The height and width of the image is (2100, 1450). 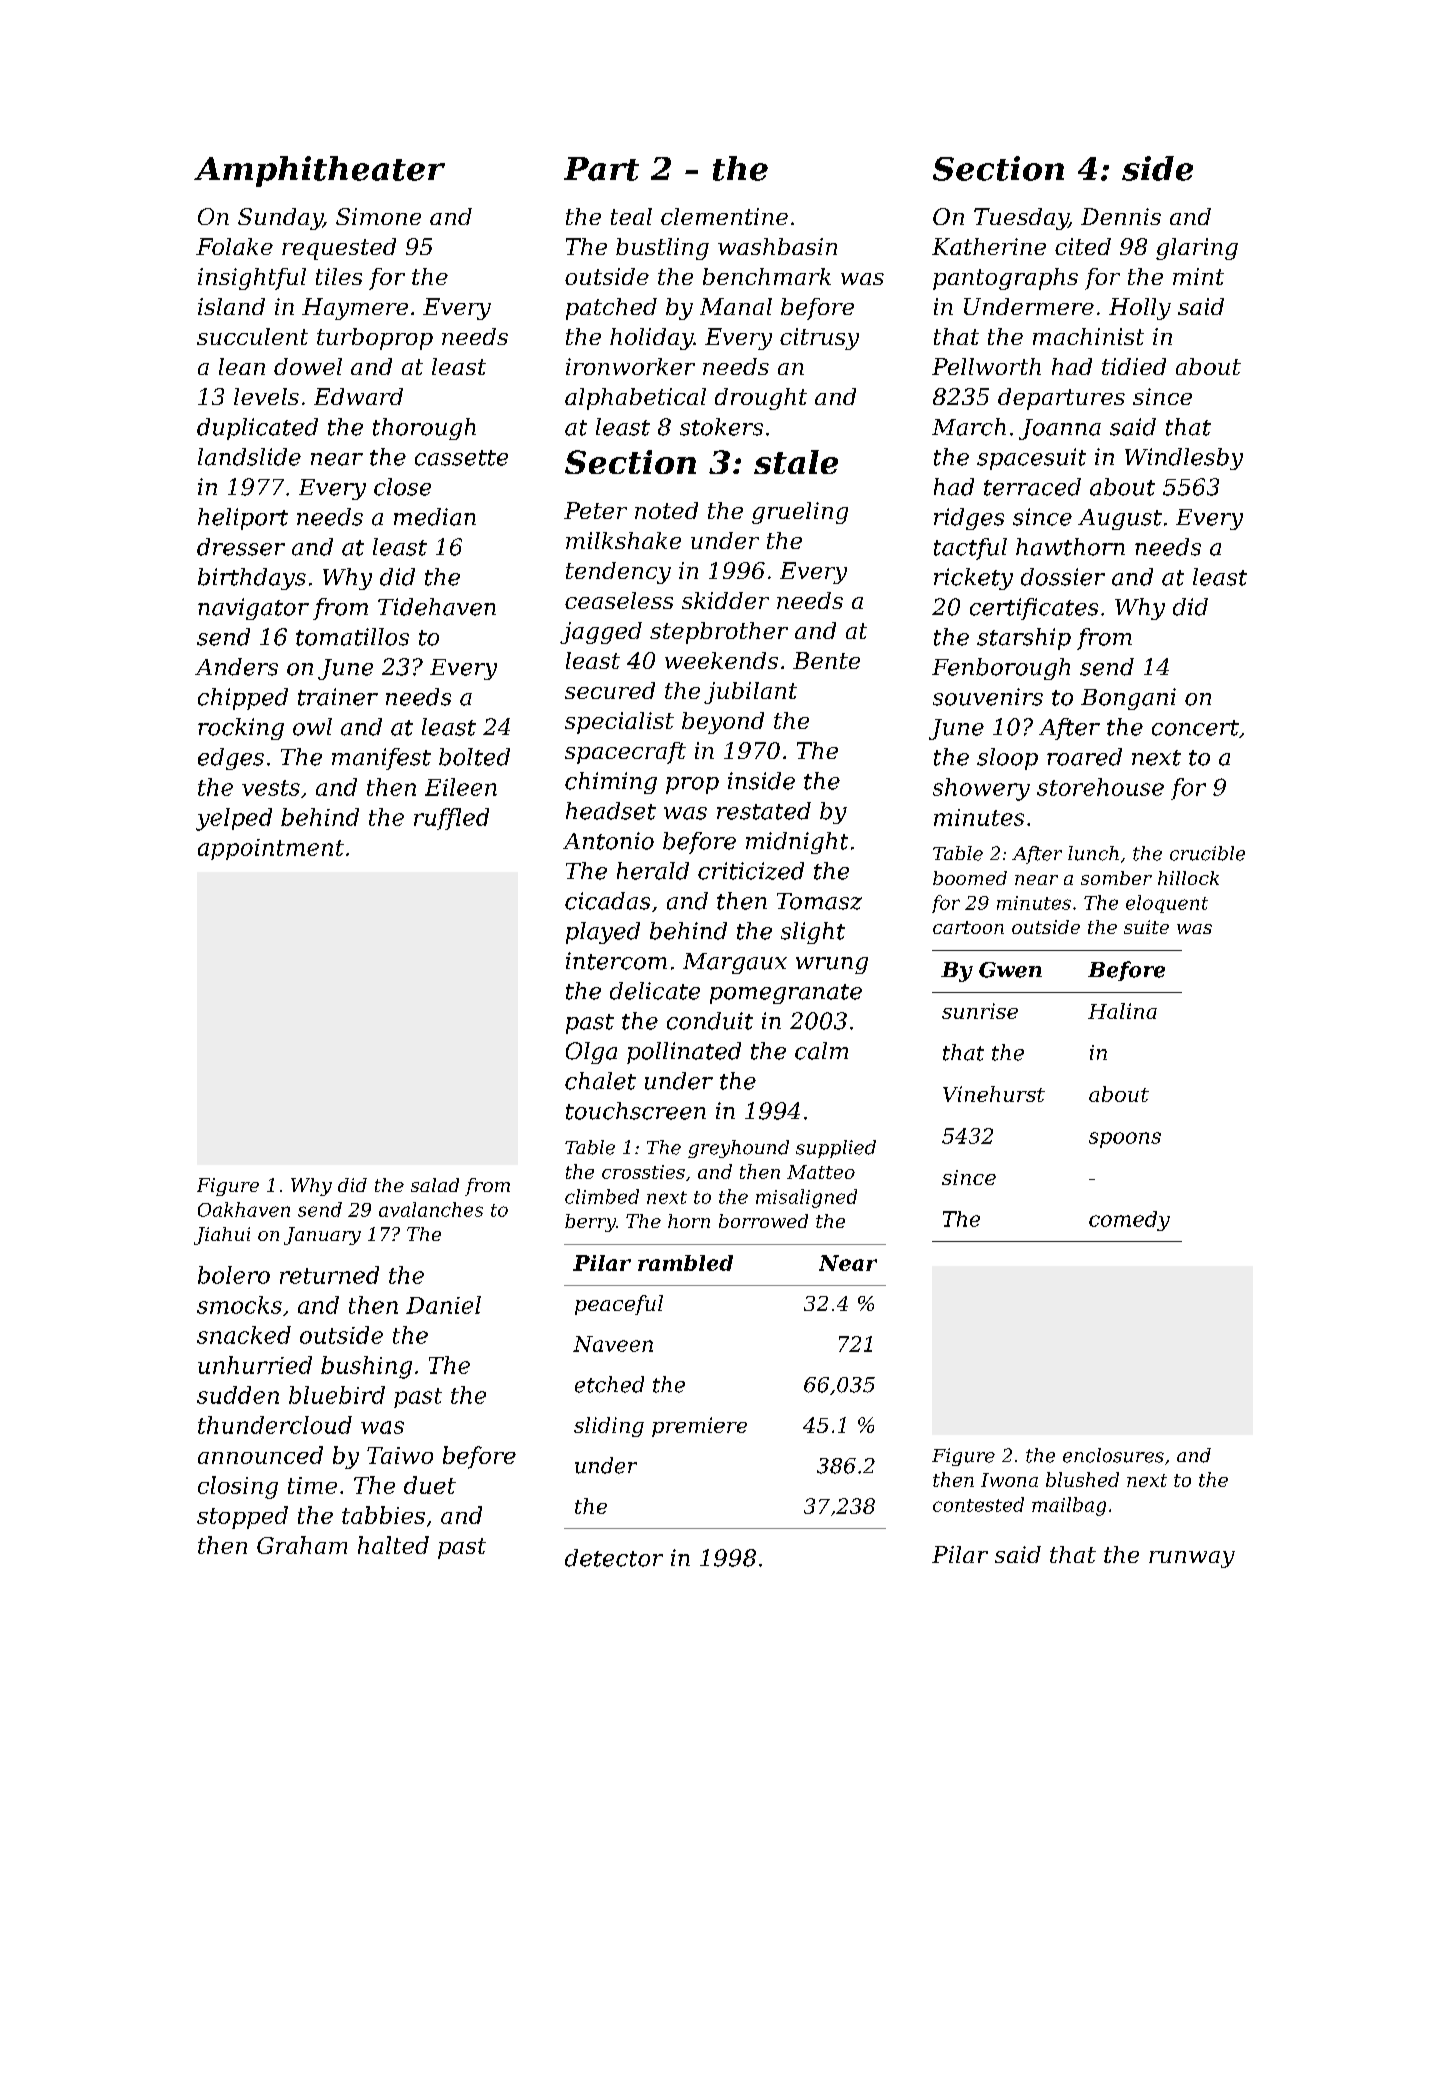 What do you see at coordinates (1113, 1455) in the image?
I see `enclosures` at bounding box center [1113, 1455].
